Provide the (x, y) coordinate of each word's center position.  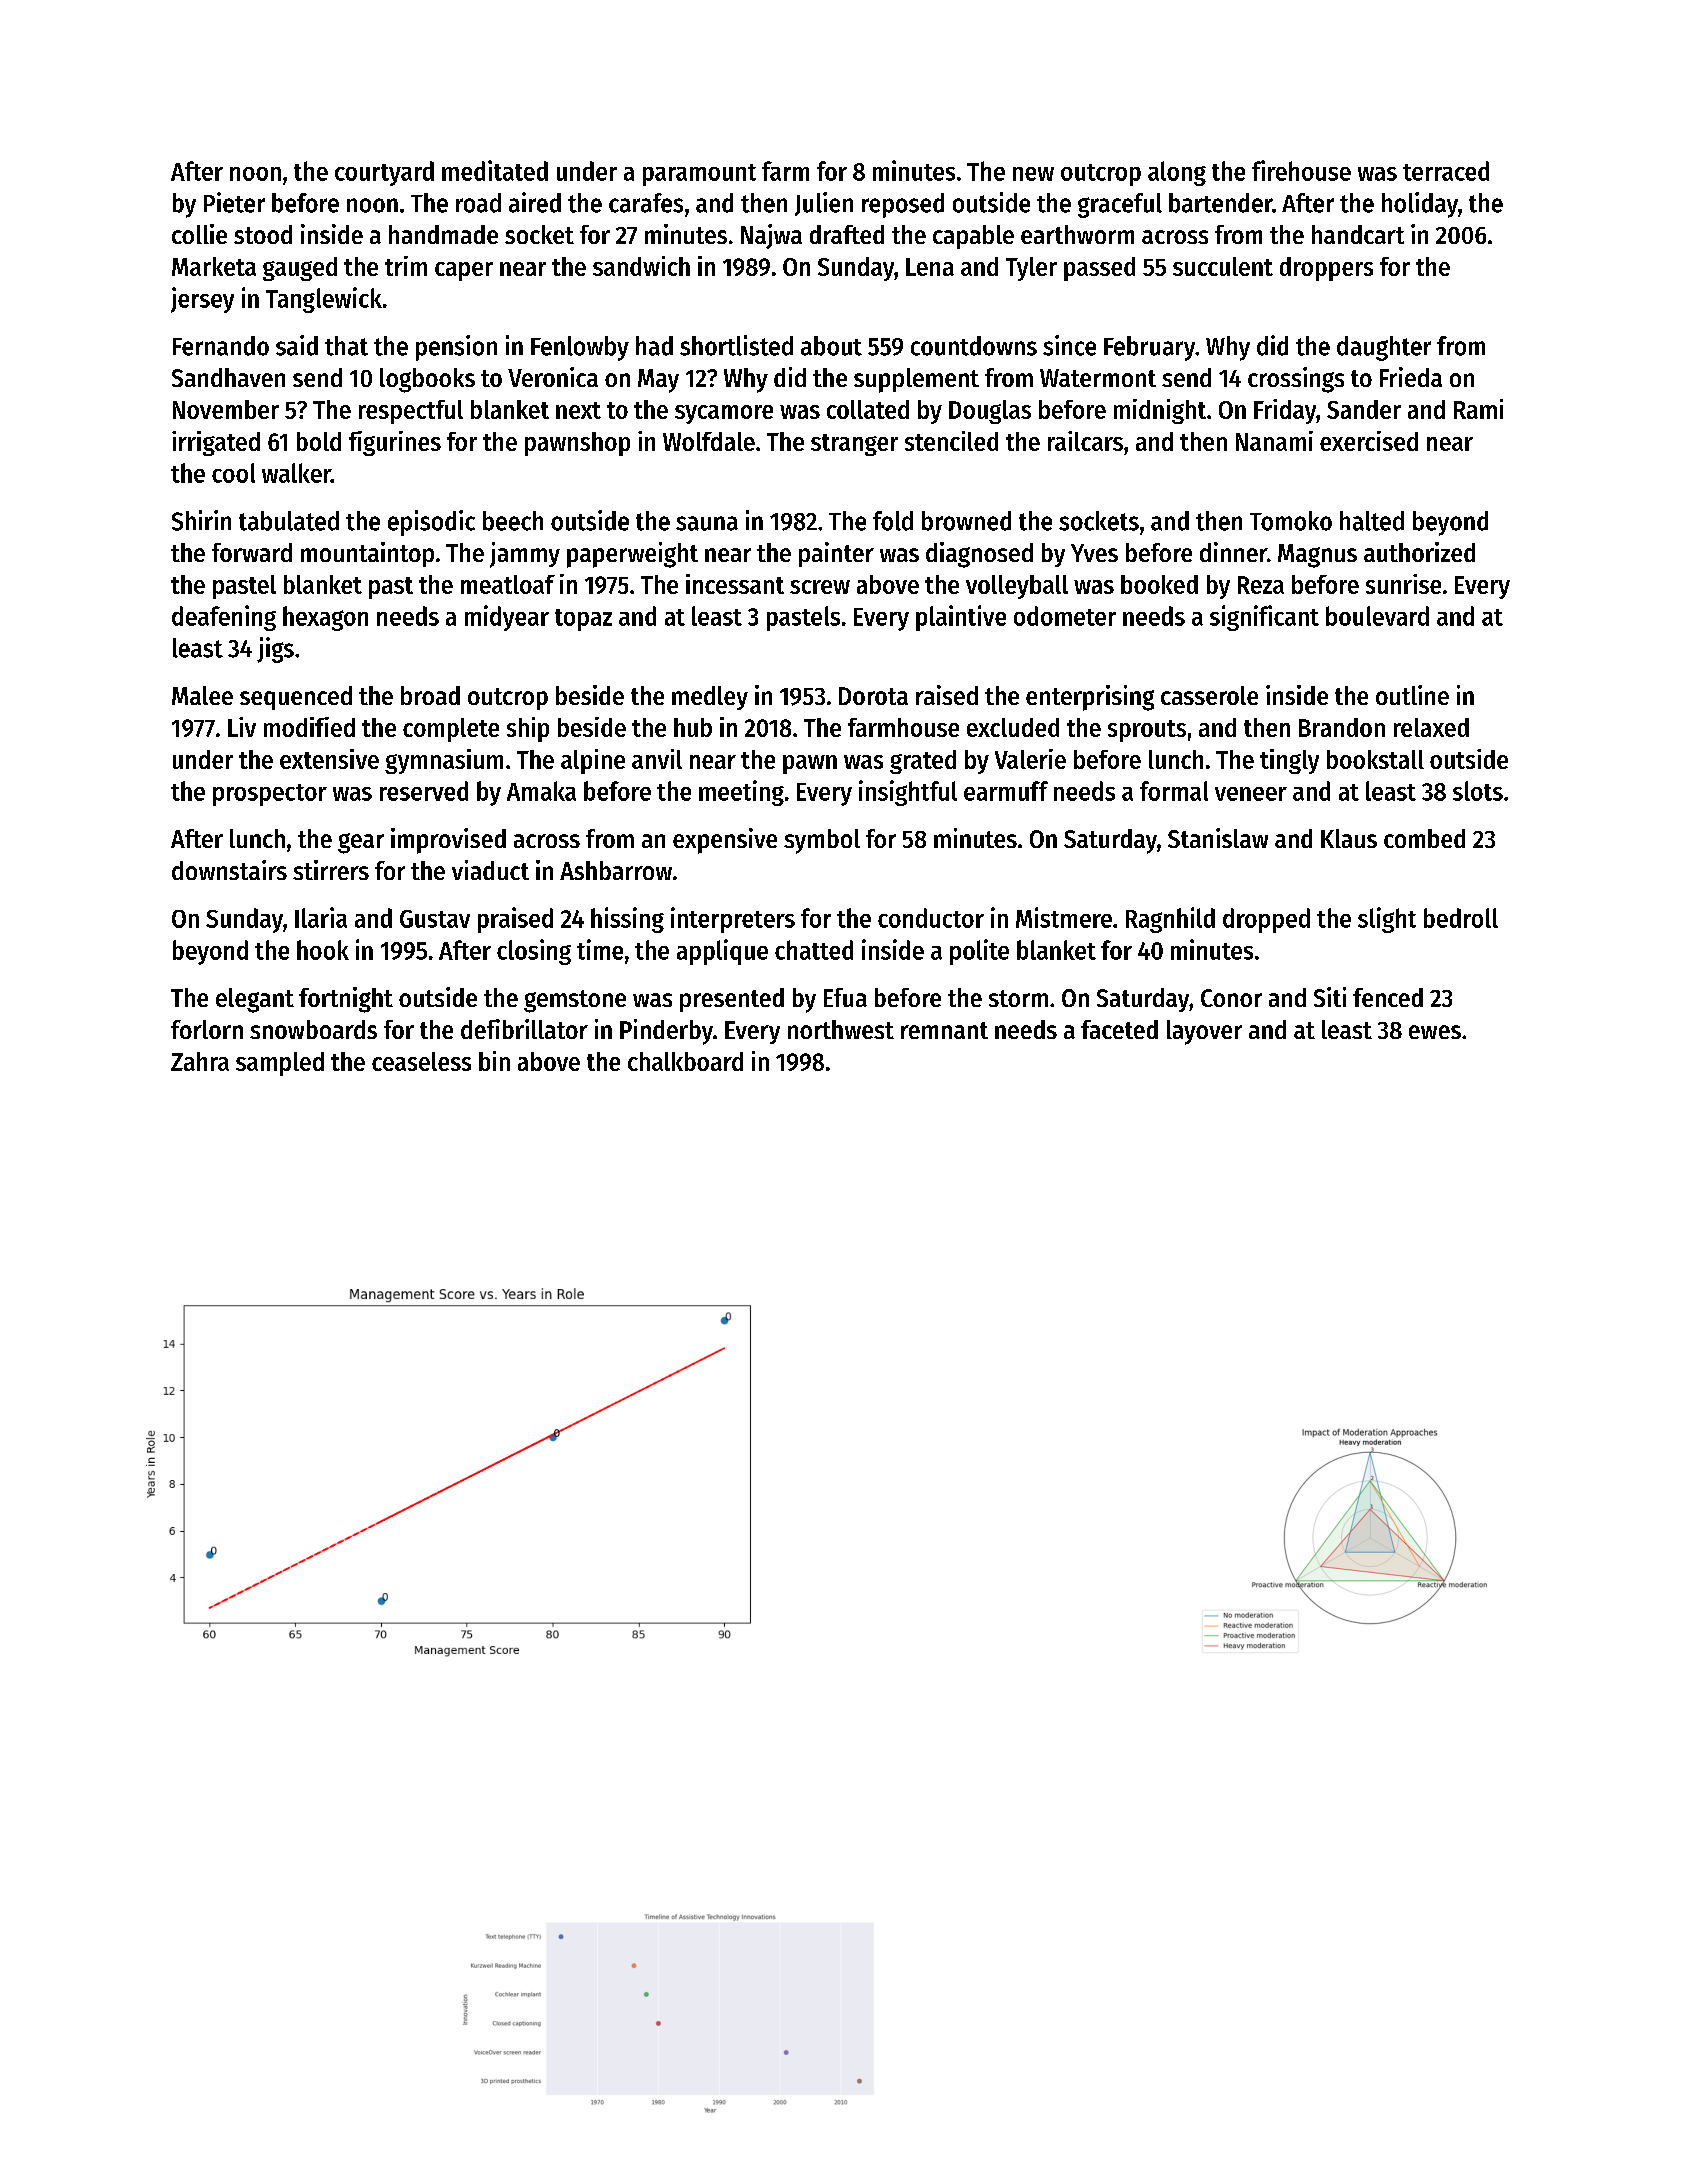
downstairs (229, 870)
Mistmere (1064, 917)
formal (1174, 791)
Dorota (873, 696)
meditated (495, 170)
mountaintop (367, 554)
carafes (646, 203)
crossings (1296, 380)
